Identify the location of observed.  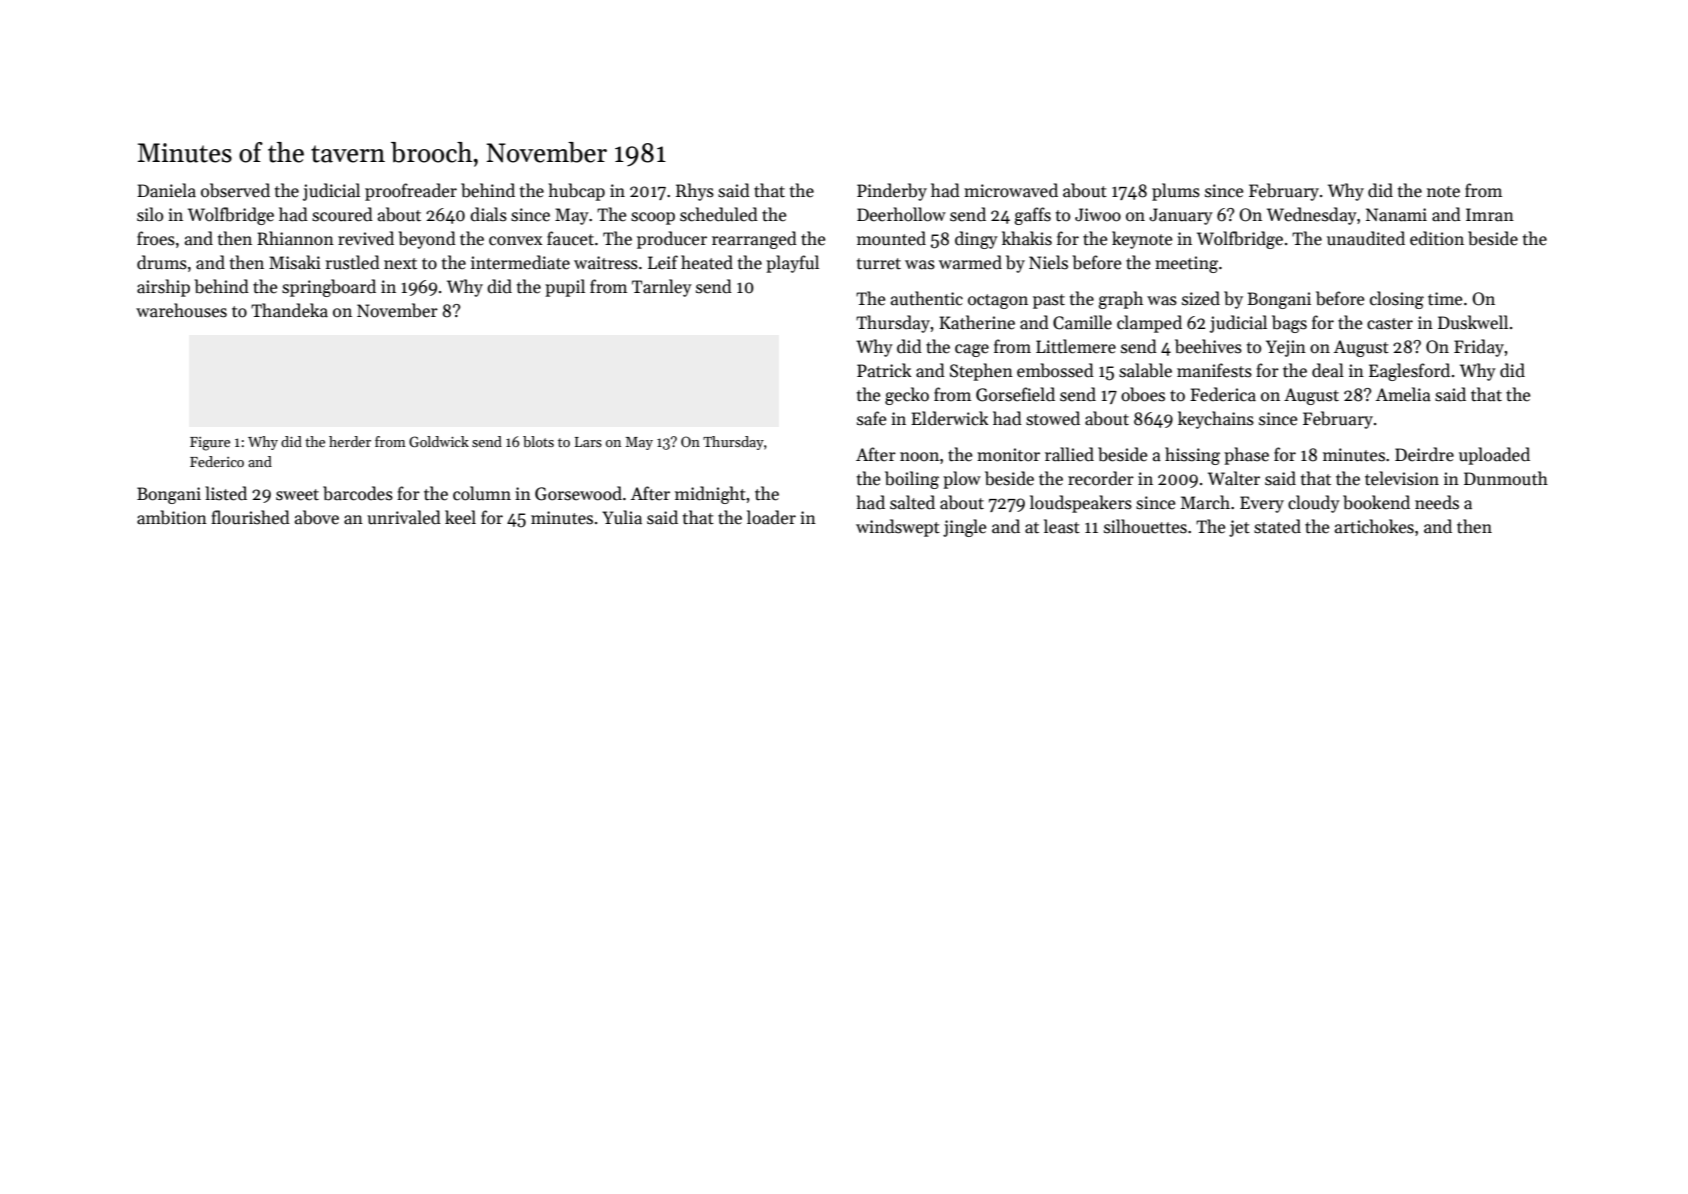
(235, 190).
